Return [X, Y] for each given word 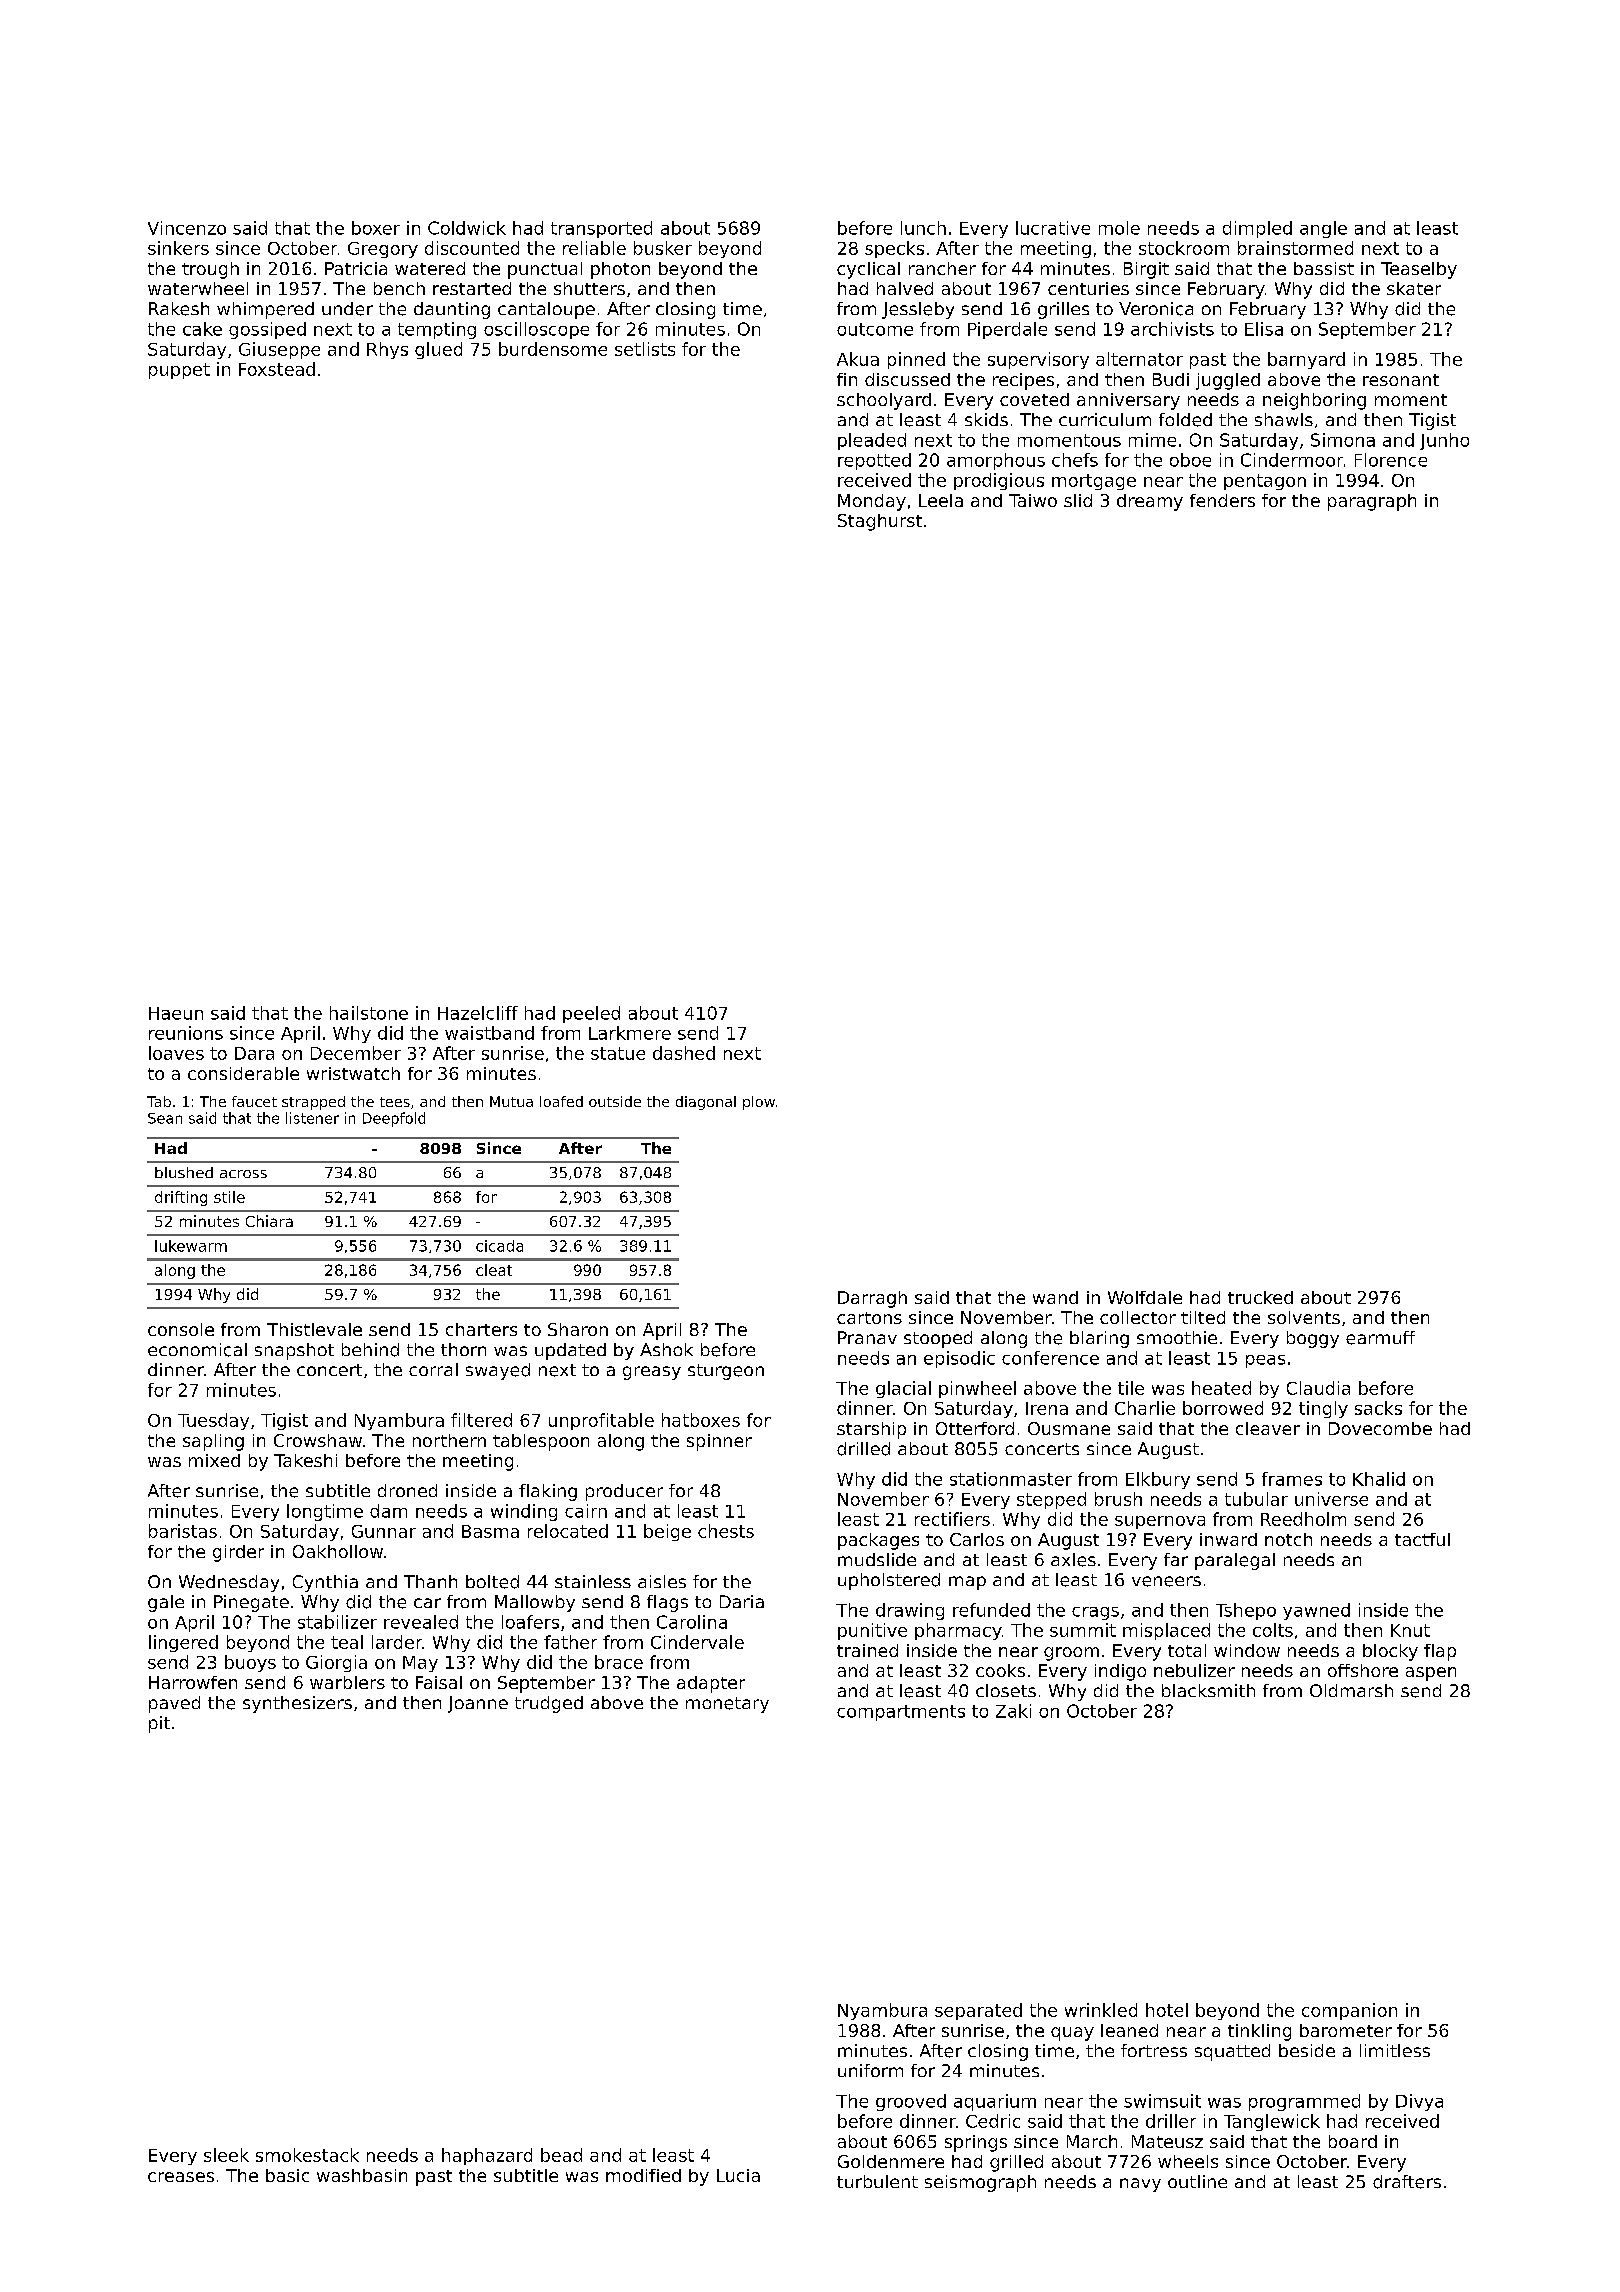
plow [759, 1103]
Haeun [176, 1013]
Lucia [738, 2175]
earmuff [1380, 1338]
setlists [645, 349]
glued [438, 350]
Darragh [872, 1299]
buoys [250, 1663]
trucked [1260, 1297]
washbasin [362, 2175]
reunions [186, 1033]
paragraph [1372, 502]
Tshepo [1246, 1611]
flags [667, 1603]
